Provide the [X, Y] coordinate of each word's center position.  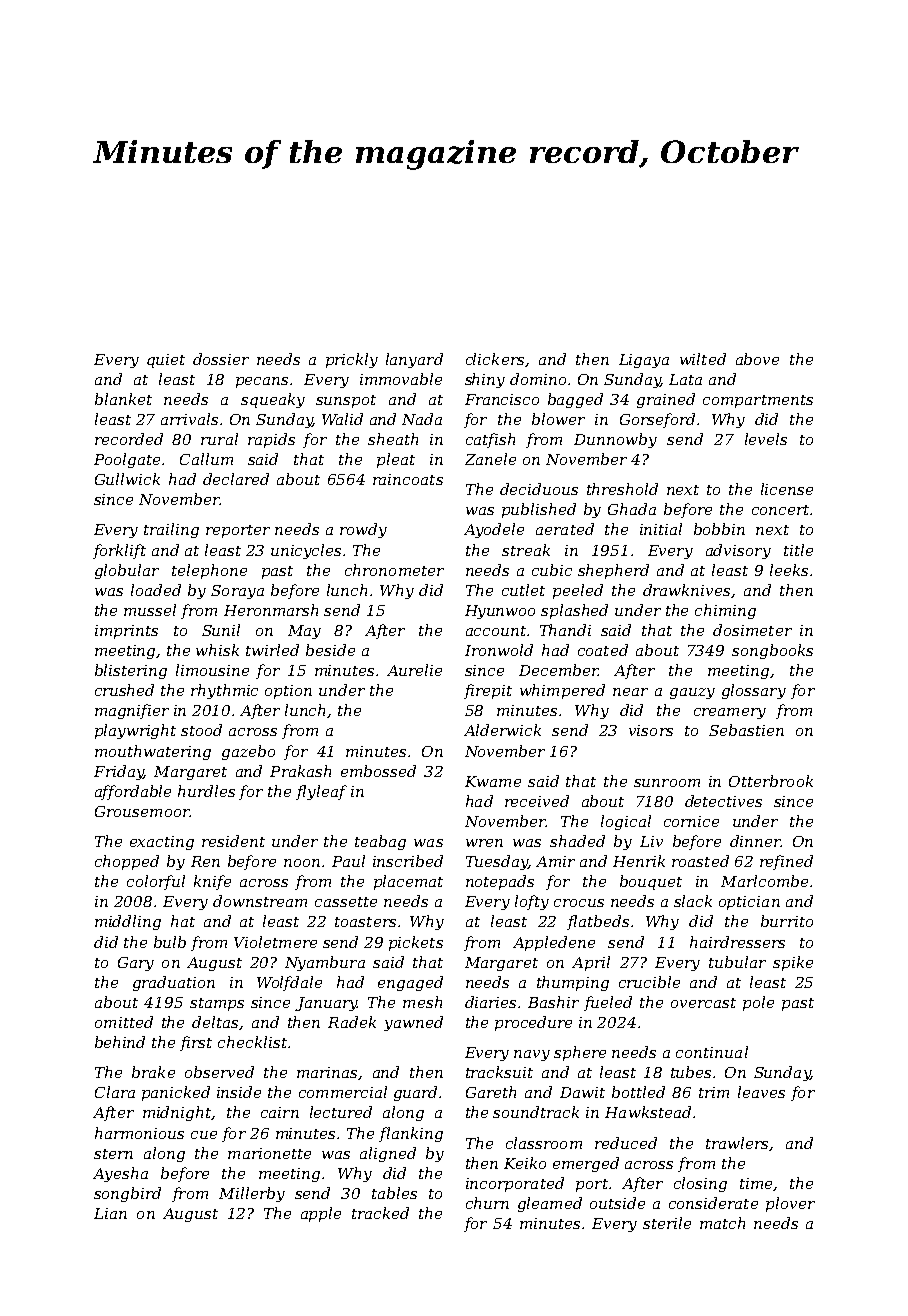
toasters [365, 922]
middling [128, 922]
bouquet [651, 882]
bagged [575, 400]
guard [415, 1093]
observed [219, 1072]
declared [236, 479]
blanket [123, 399]
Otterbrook [771, 781]
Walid [342, 419]
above [757, 359]
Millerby [252, 1194]
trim [714, 1092]
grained [666, 400]
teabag [380, 842]
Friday [118, 772]
